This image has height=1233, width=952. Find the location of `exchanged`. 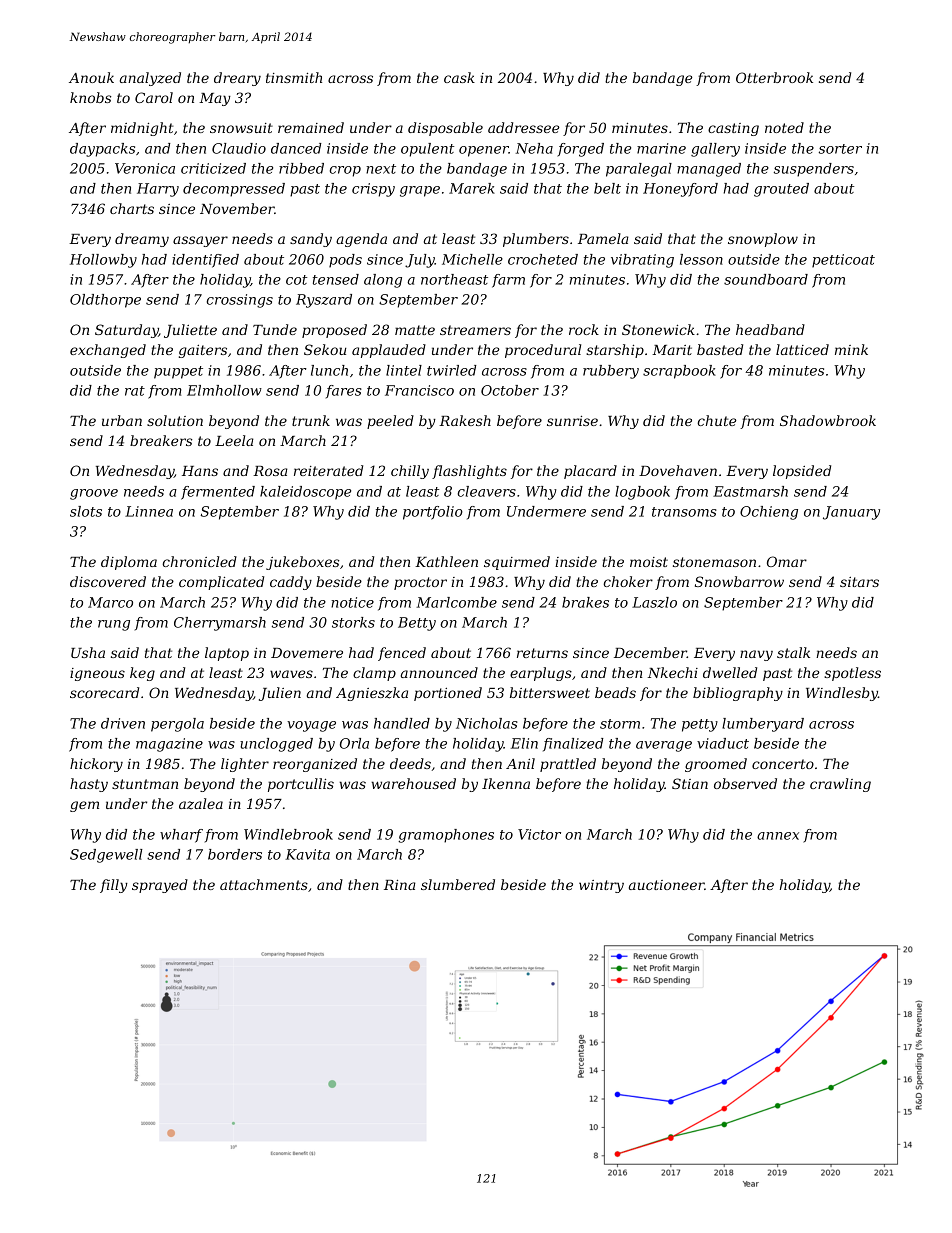

exchanged is located at coordinates (108, 351).
